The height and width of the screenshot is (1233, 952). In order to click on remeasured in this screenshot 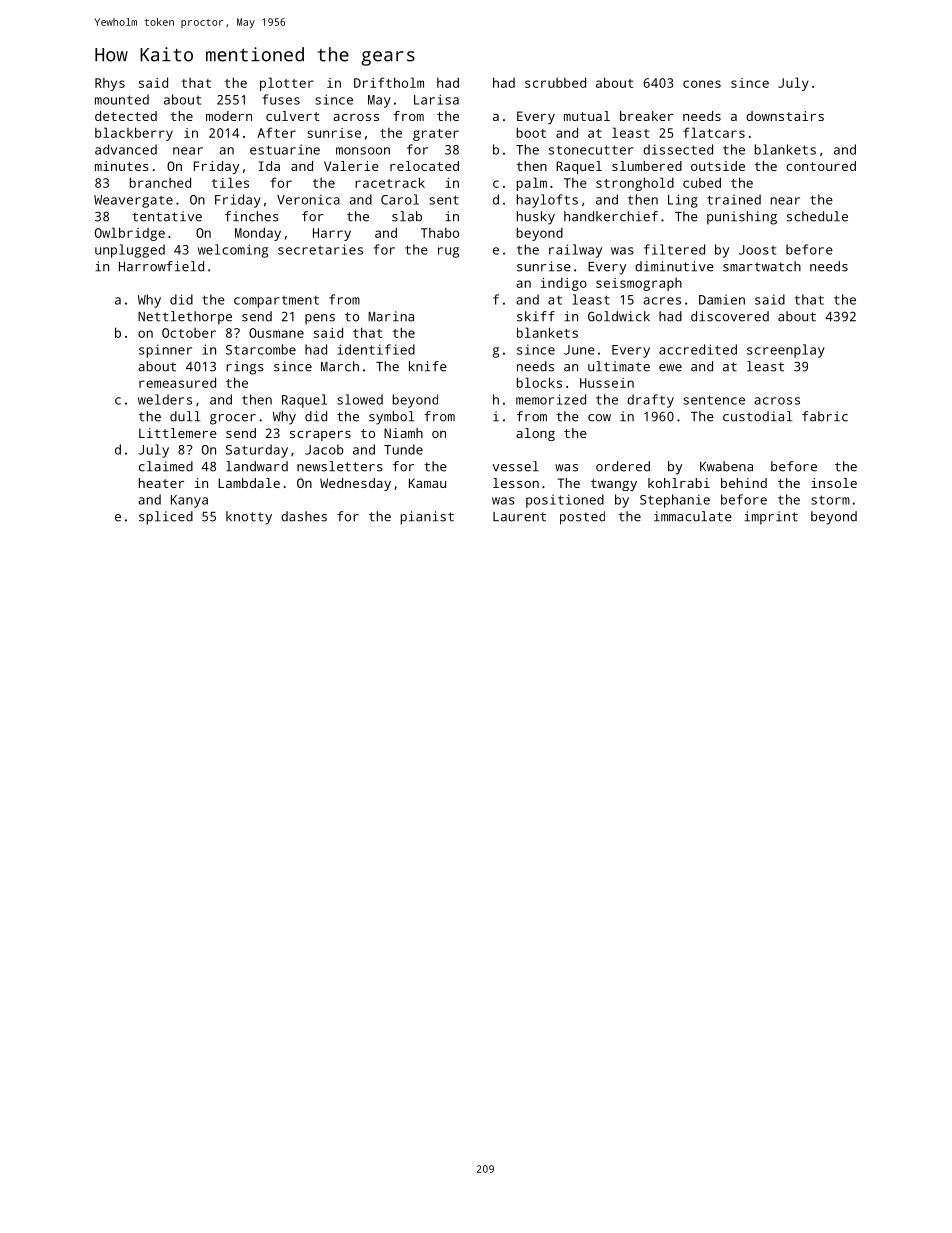, I will do `click(177, 382)`.
